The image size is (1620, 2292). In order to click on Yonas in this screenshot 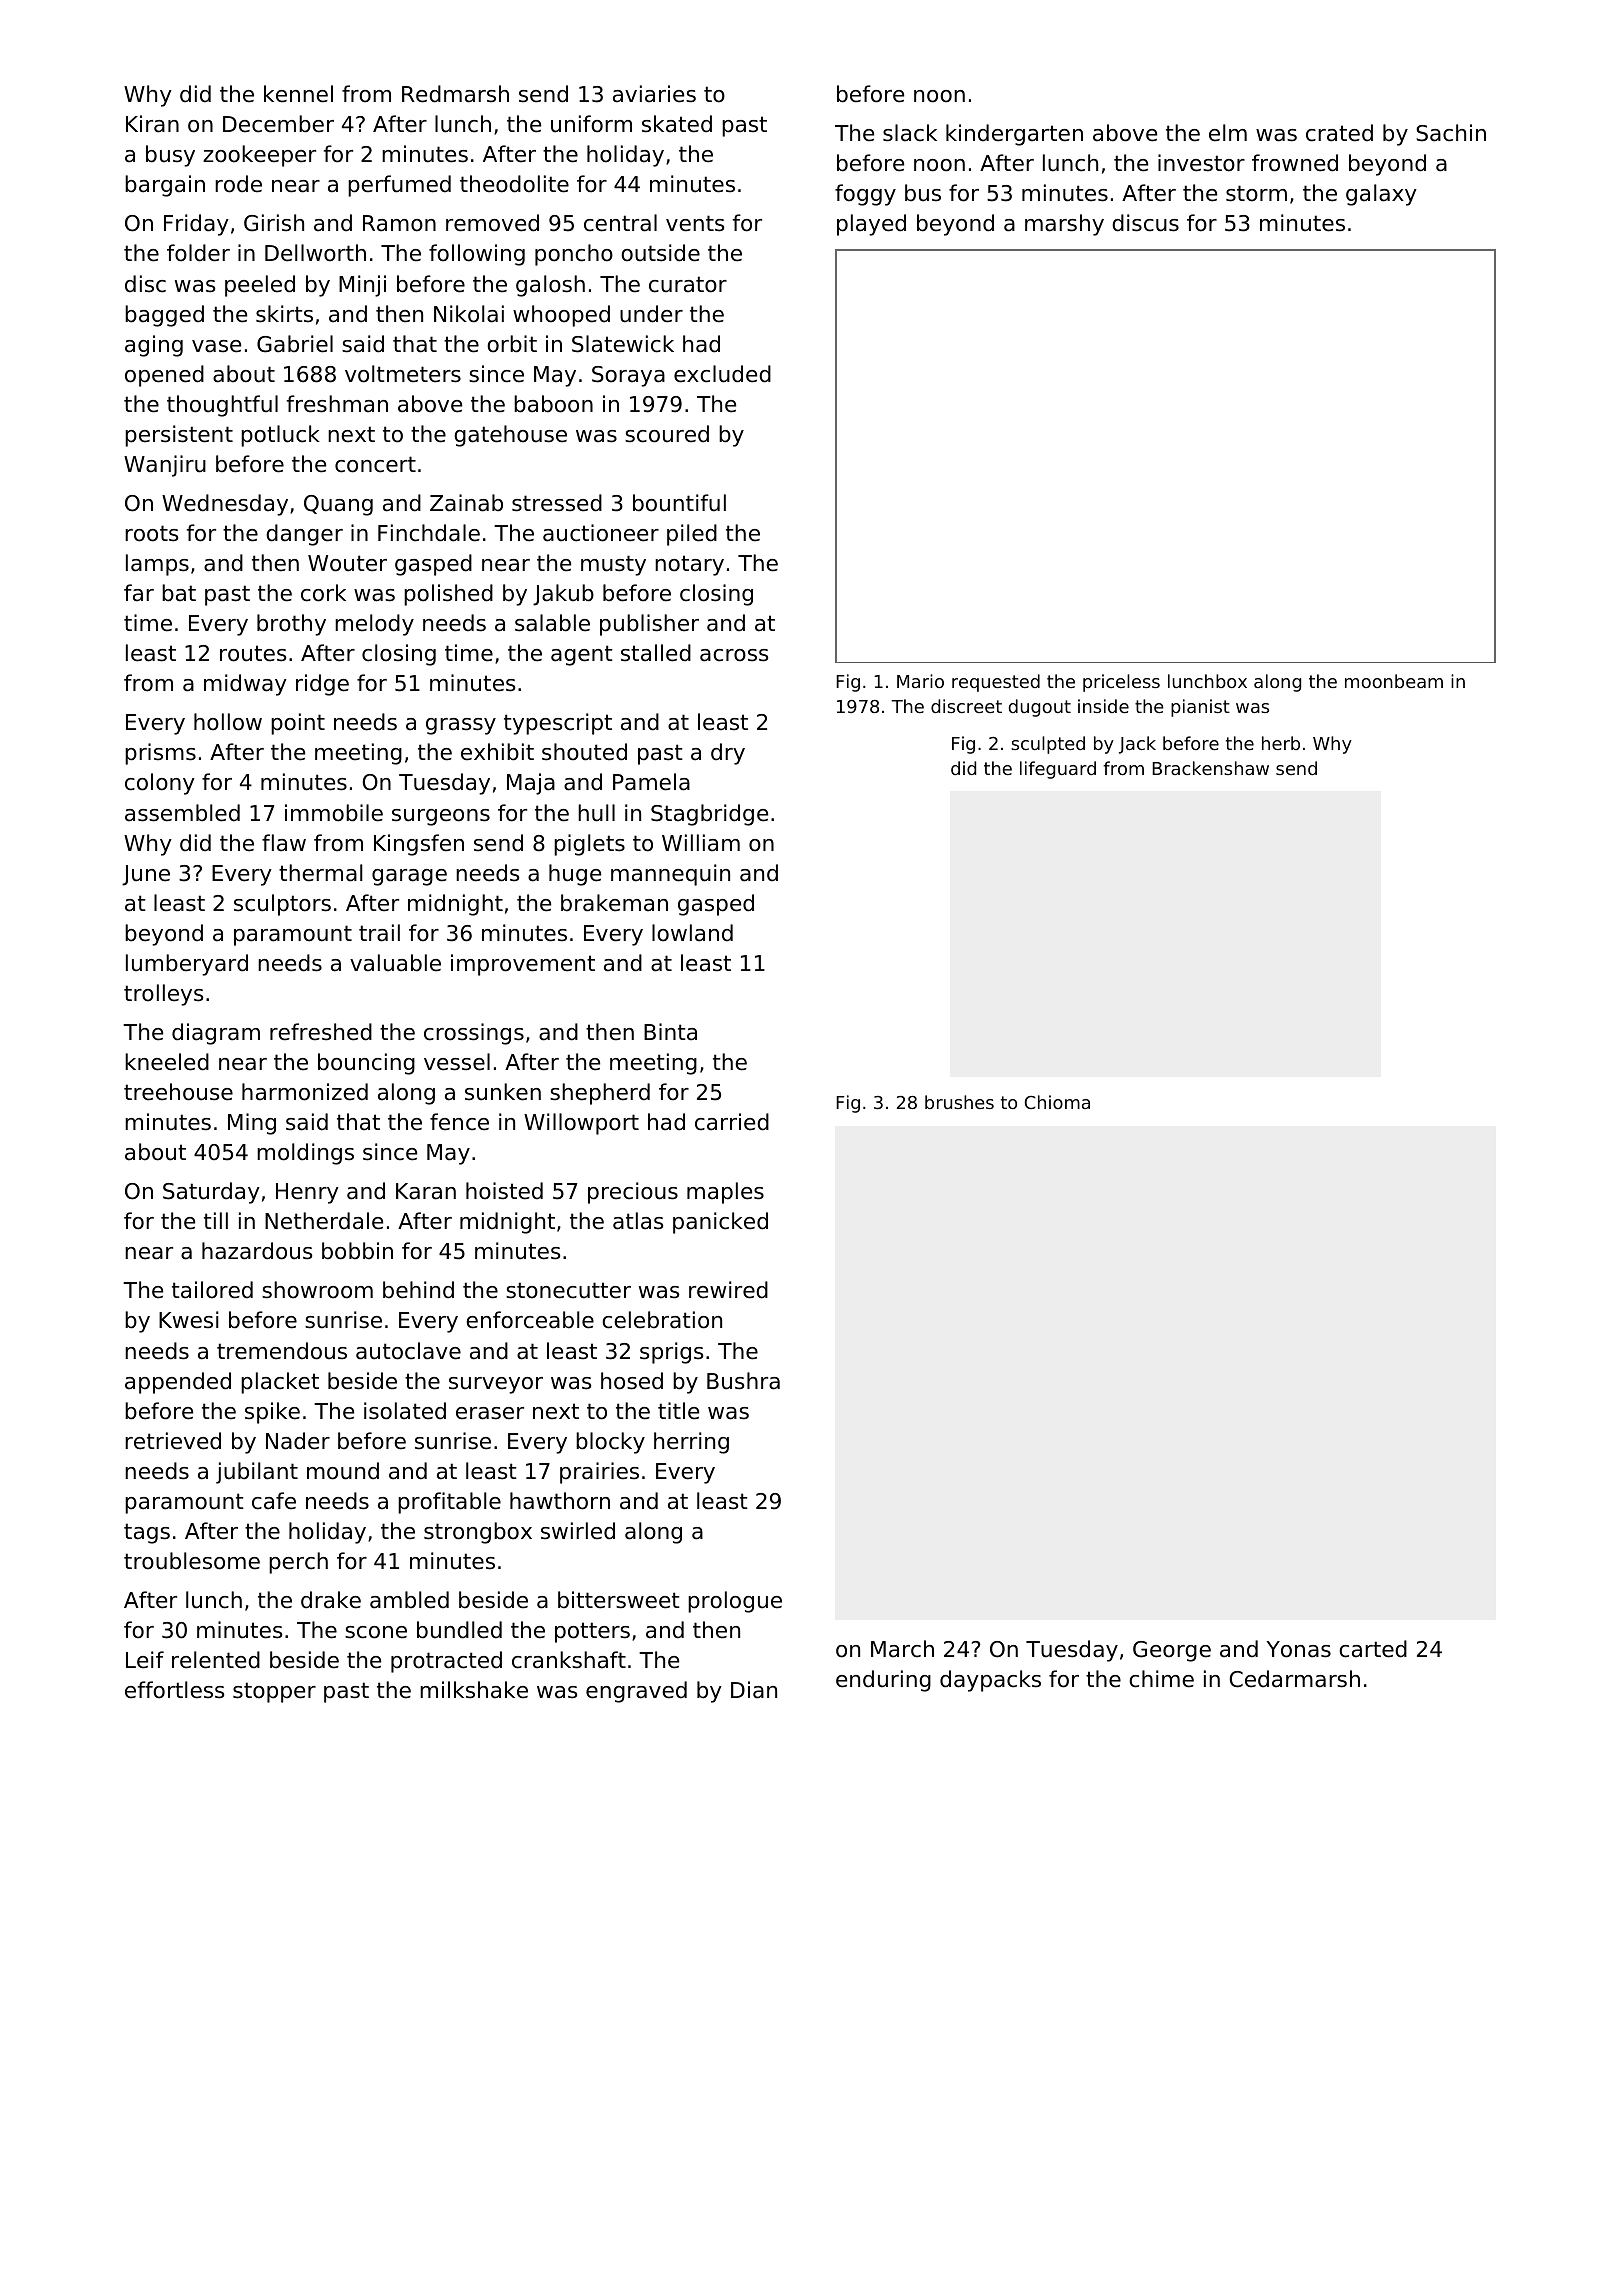, I will do `click(1299, 1649)`.
